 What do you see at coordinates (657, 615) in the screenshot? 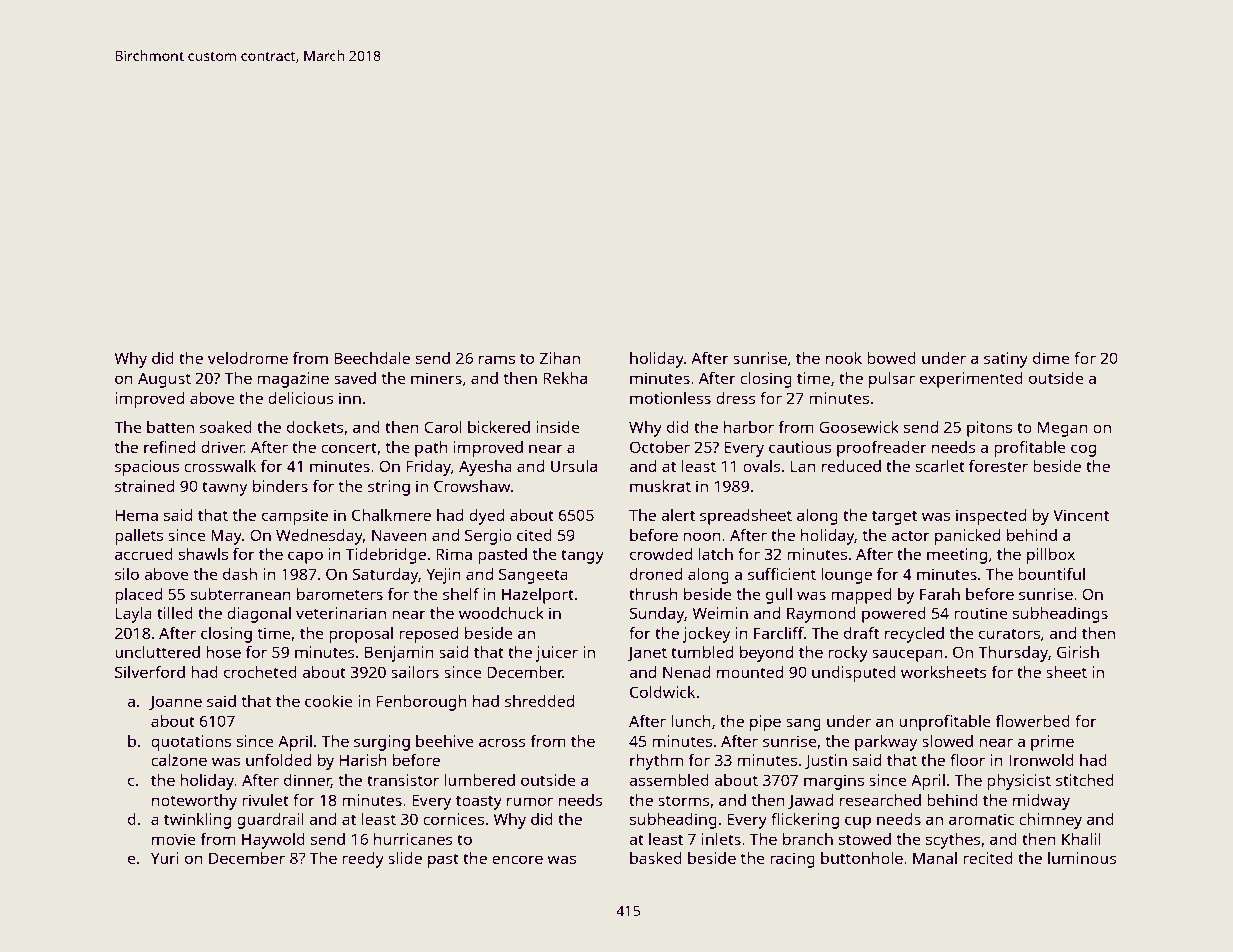
I see `Sunday` at bounding box center [657, 615].
